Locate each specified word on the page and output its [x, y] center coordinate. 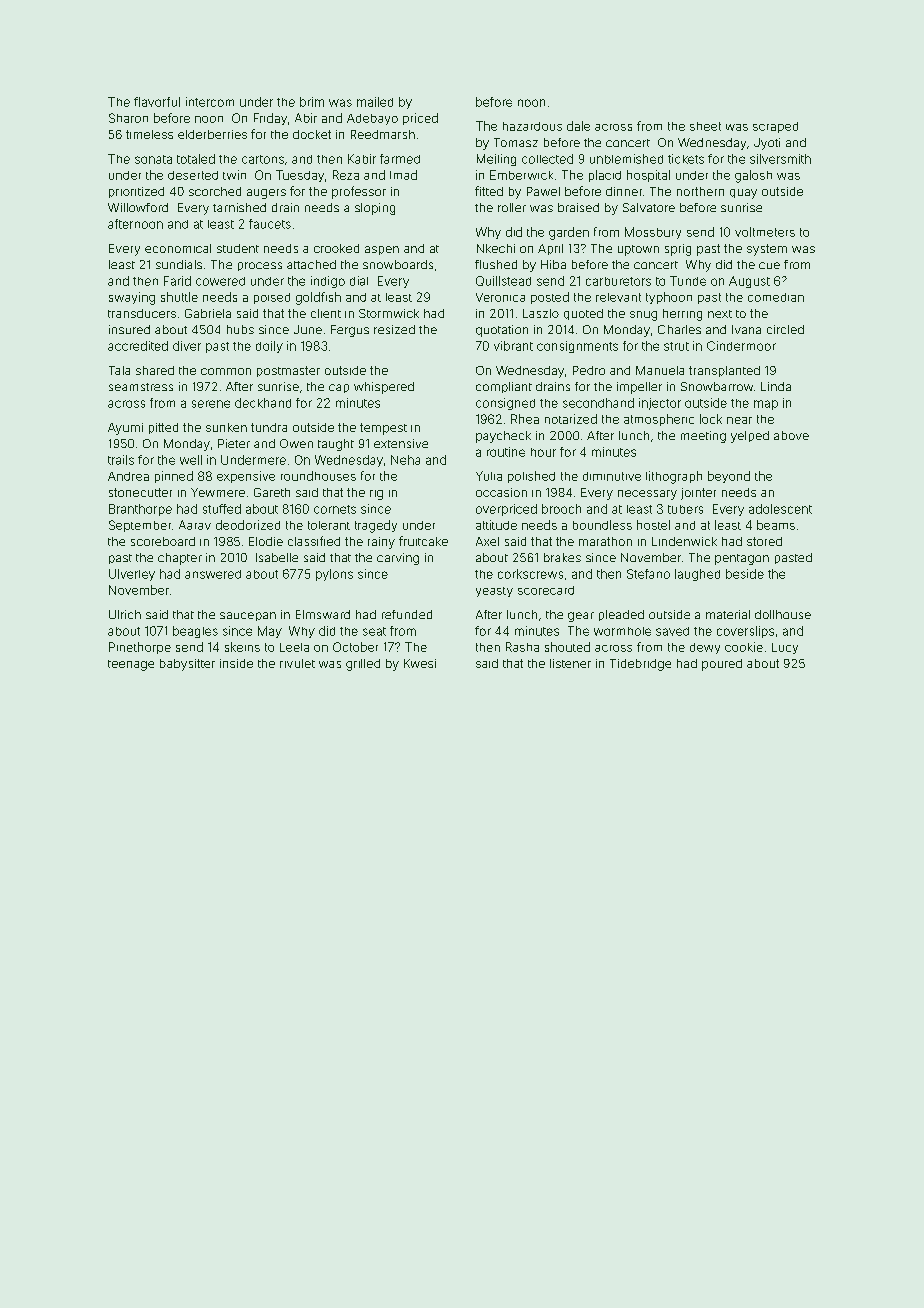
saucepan [248, 616]
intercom [210, 102]
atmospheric [659, 420]
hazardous [532, 126]
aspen [382, 250]
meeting [703, 437]
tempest [383, 429]
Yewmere [218, 492]
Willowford [138, 207]
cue [769, 265]
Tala [119, 370]
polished [531, 477]
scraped [775, 127]
